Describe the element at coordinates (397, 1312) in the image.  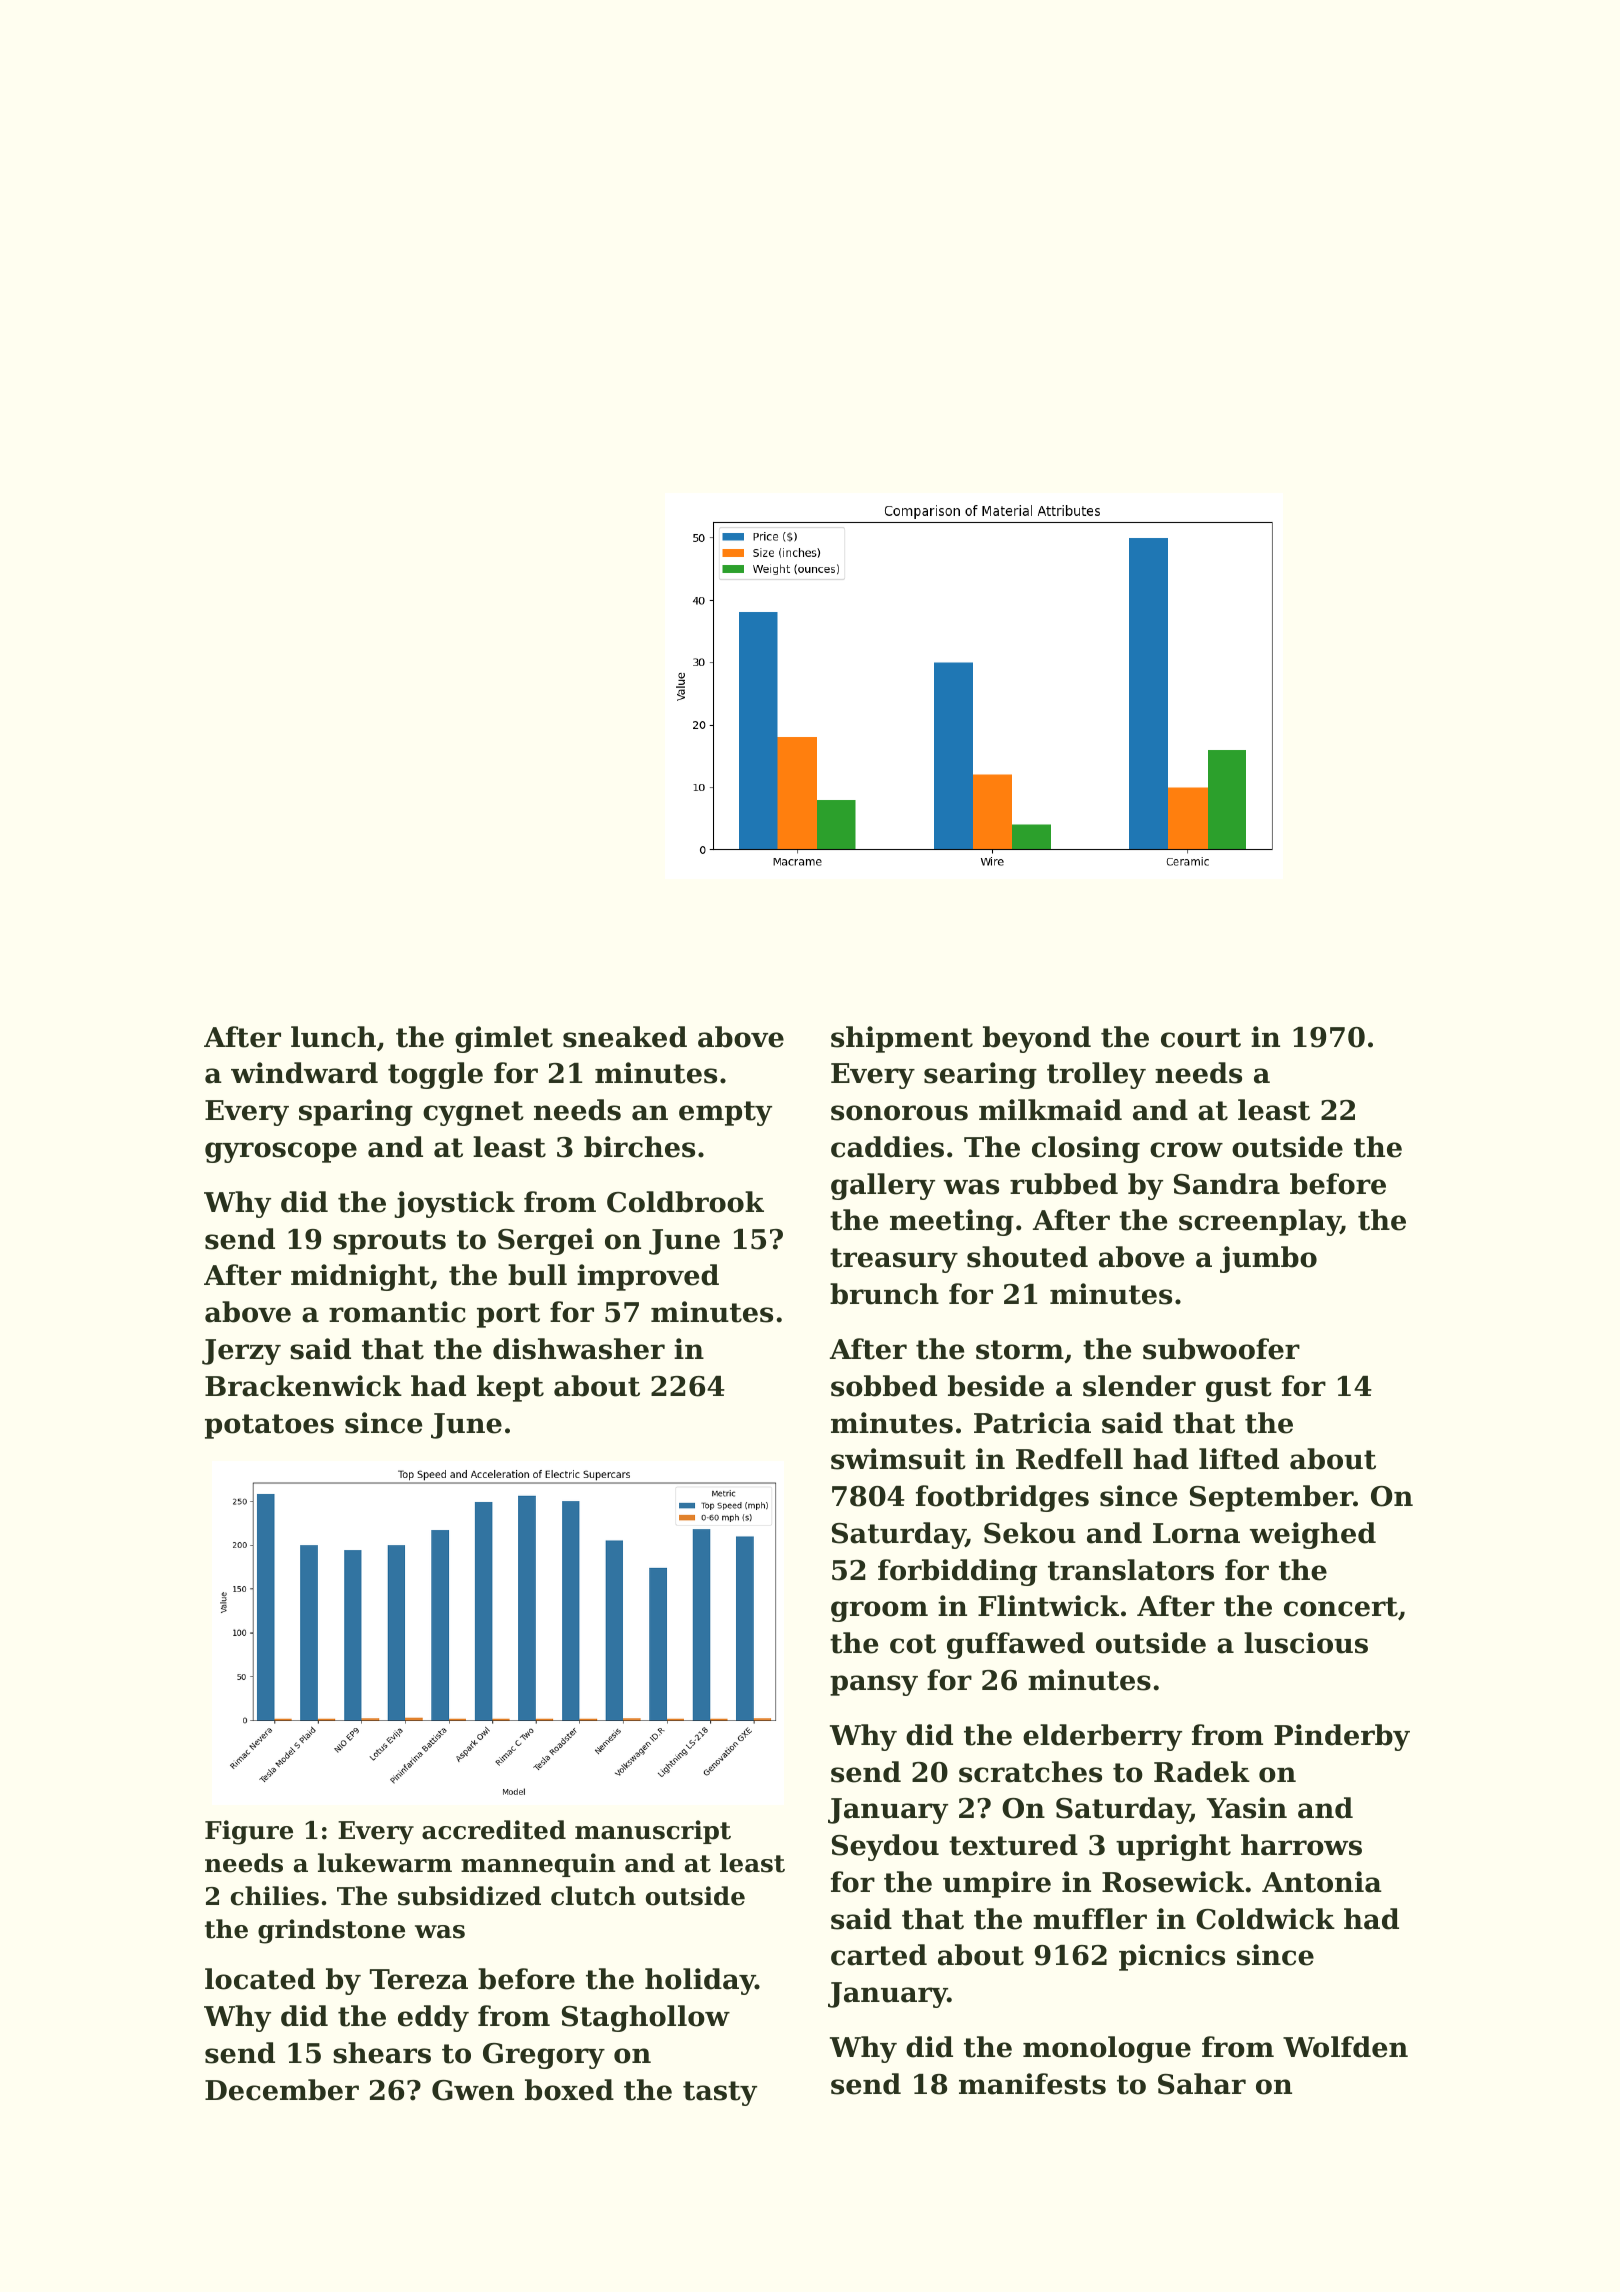
I see `romantic` at that location.
